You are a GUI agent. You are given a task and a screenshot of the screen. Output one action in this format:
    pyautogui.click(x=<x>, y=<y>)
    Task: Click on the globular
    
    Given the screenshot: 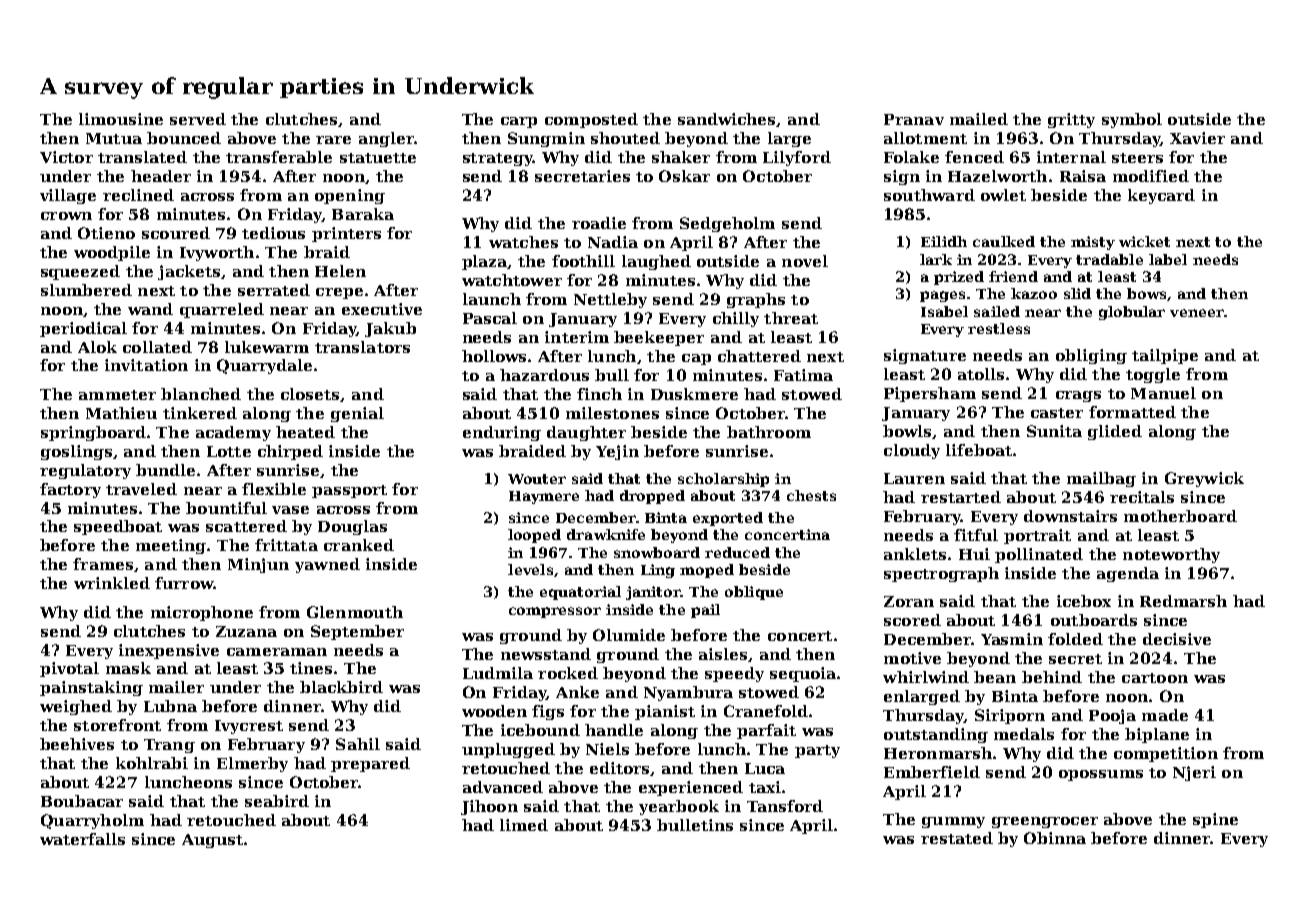 What is the action you would take?
    pyautogui.click(x=1132, y=313)
